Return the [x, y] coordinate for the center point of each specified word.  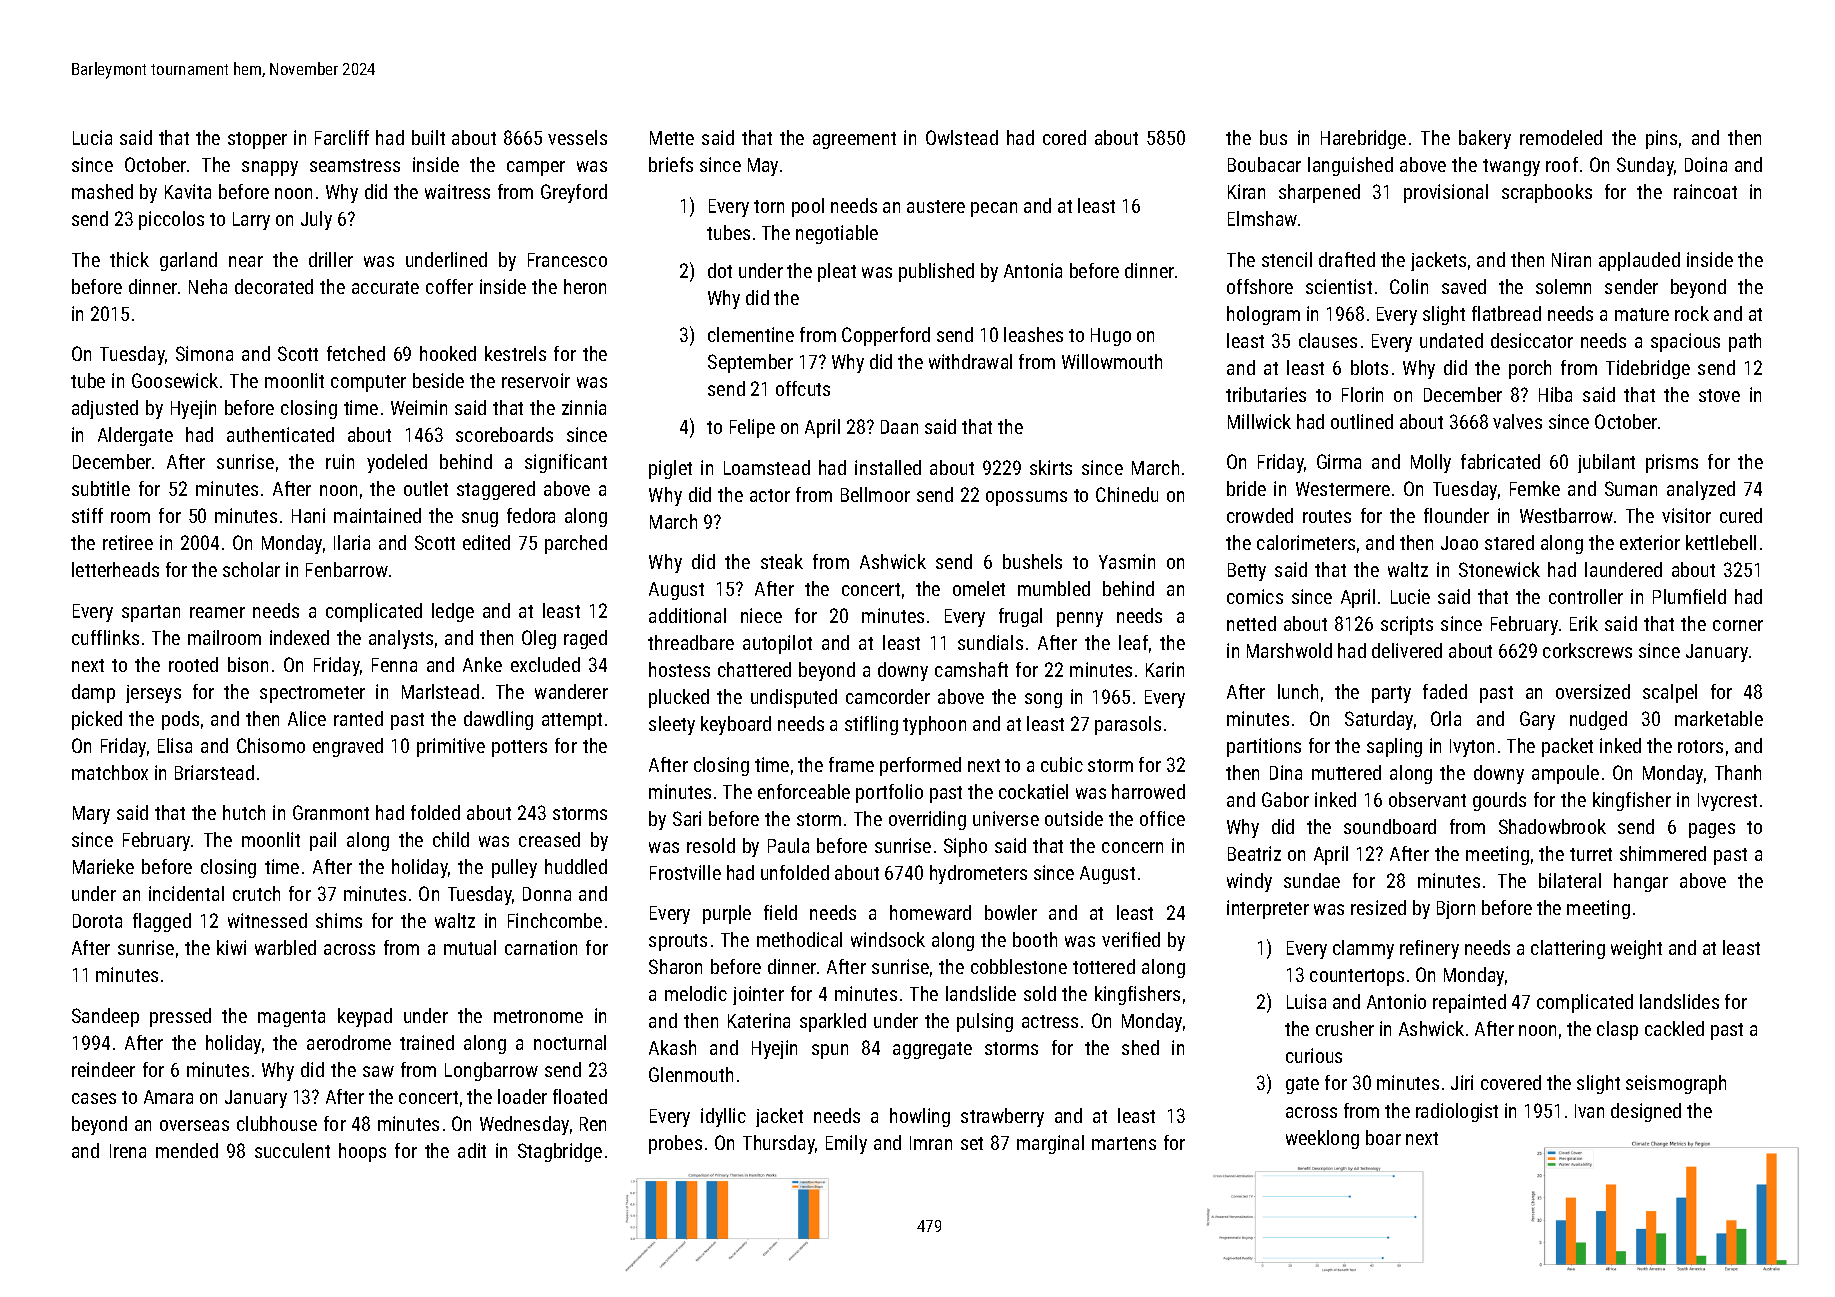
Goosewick [175, 380]
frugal [1020, 617]
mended [187, 1150]
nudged [1598, 720]
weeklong [1322, 1139]
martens [1124, 1143]
